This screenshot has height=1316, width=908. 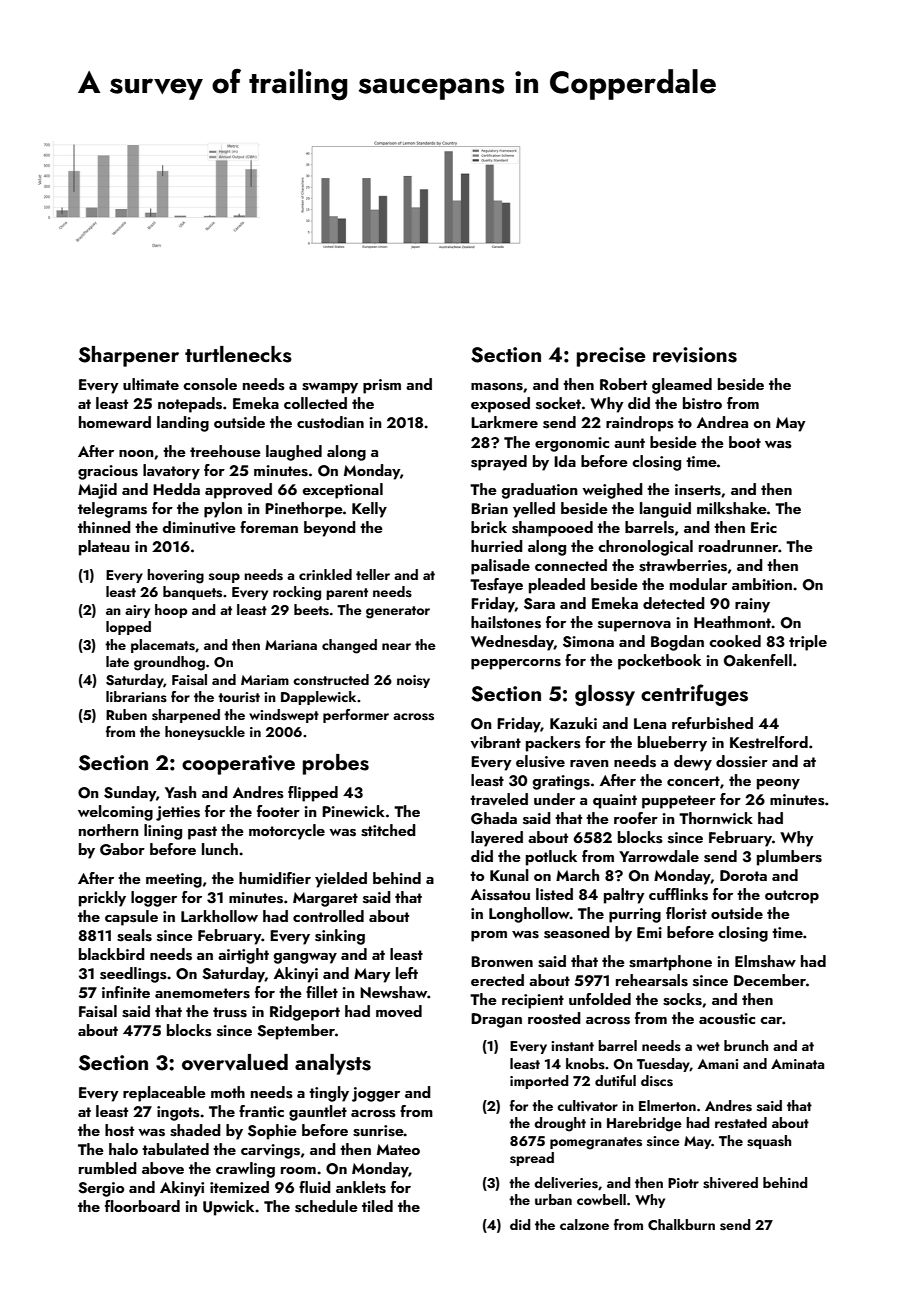 What do you see at coordinates (225, 451) in the screenshot?
I see `treehouse` at bounding box center [225, 451].
